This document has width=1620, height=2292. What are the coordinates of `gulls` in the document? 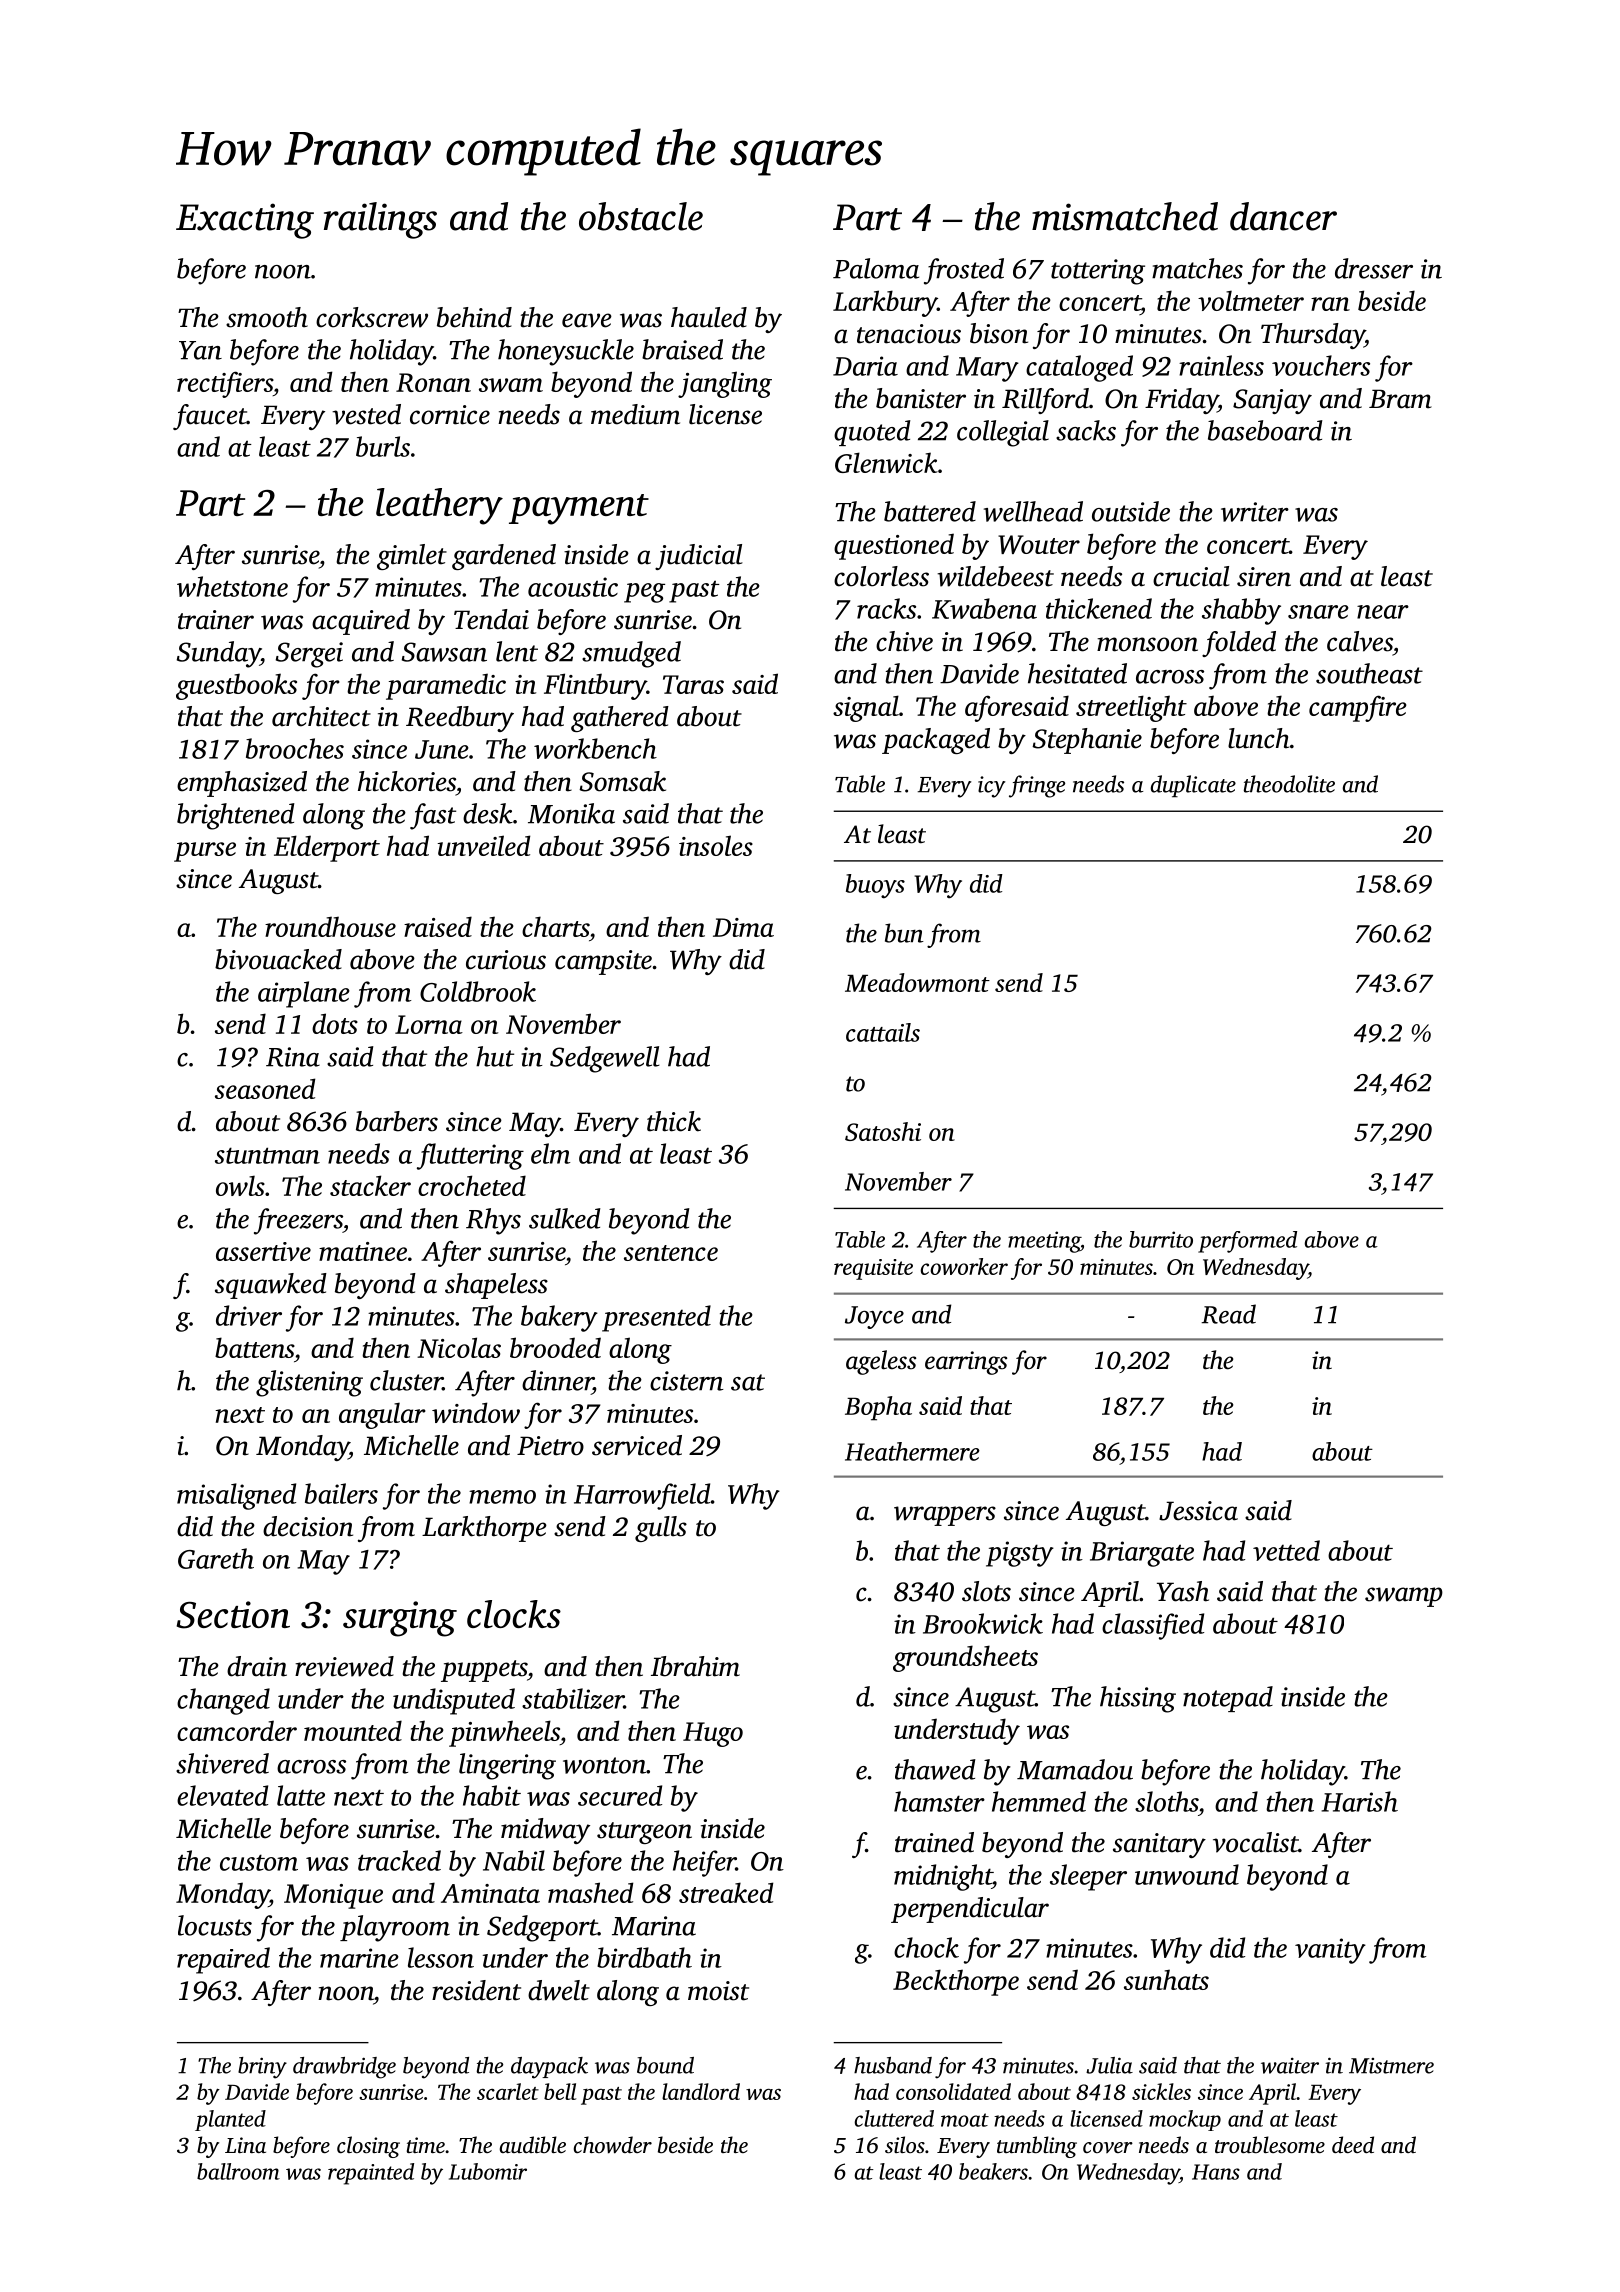 It's located at (661, 1529).
